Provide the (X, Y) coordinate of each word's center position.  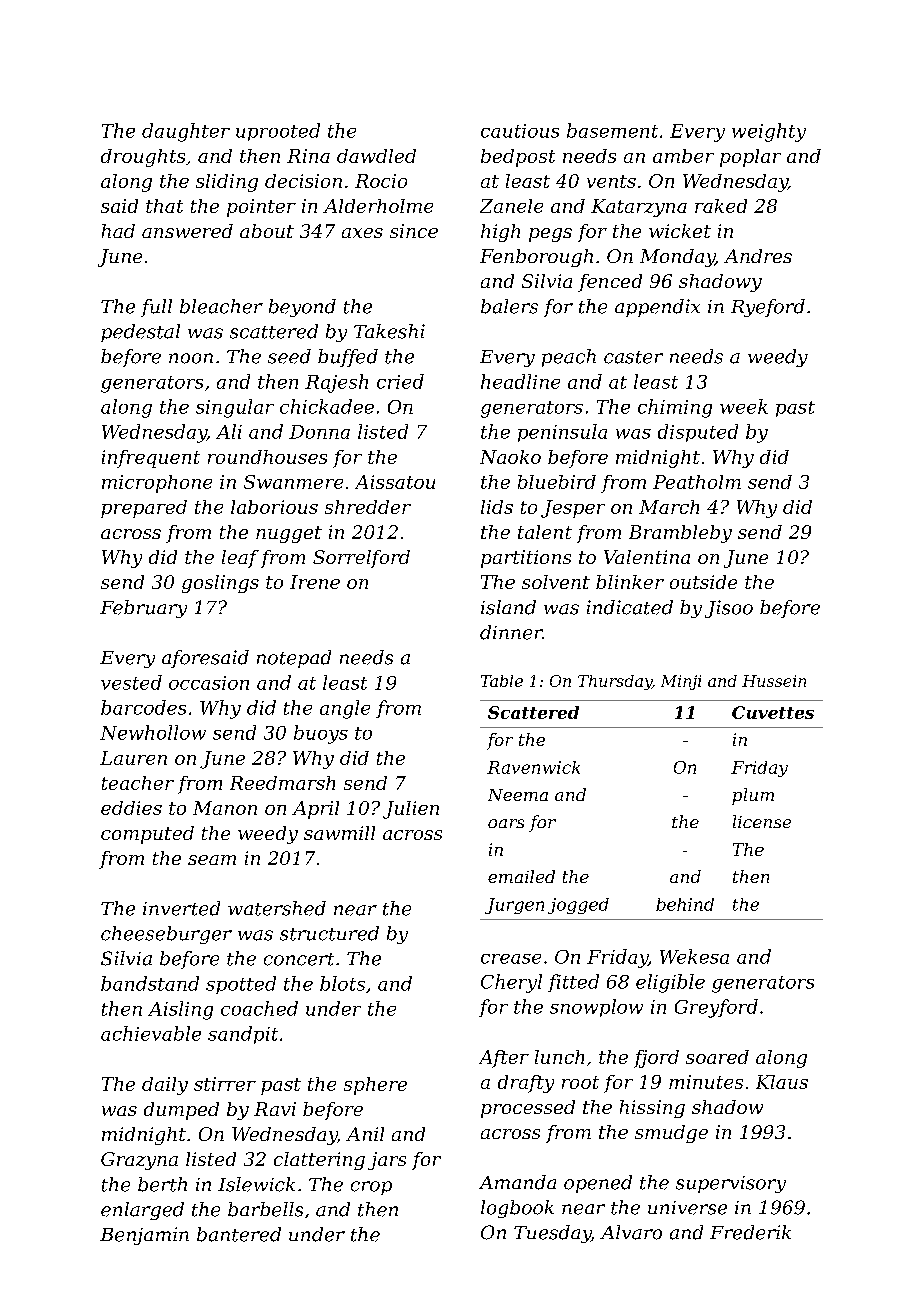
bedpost (518, 158)
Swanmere (293, 482)
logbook (517, 1209)
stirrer (225, 1084)
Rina (308, 156)
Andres (758, 256)
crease (511, 959)
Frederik (750, 1232)
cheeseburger (166, 935)
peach (569, 358)
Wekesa (694, 956)
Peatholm (697, 482)
